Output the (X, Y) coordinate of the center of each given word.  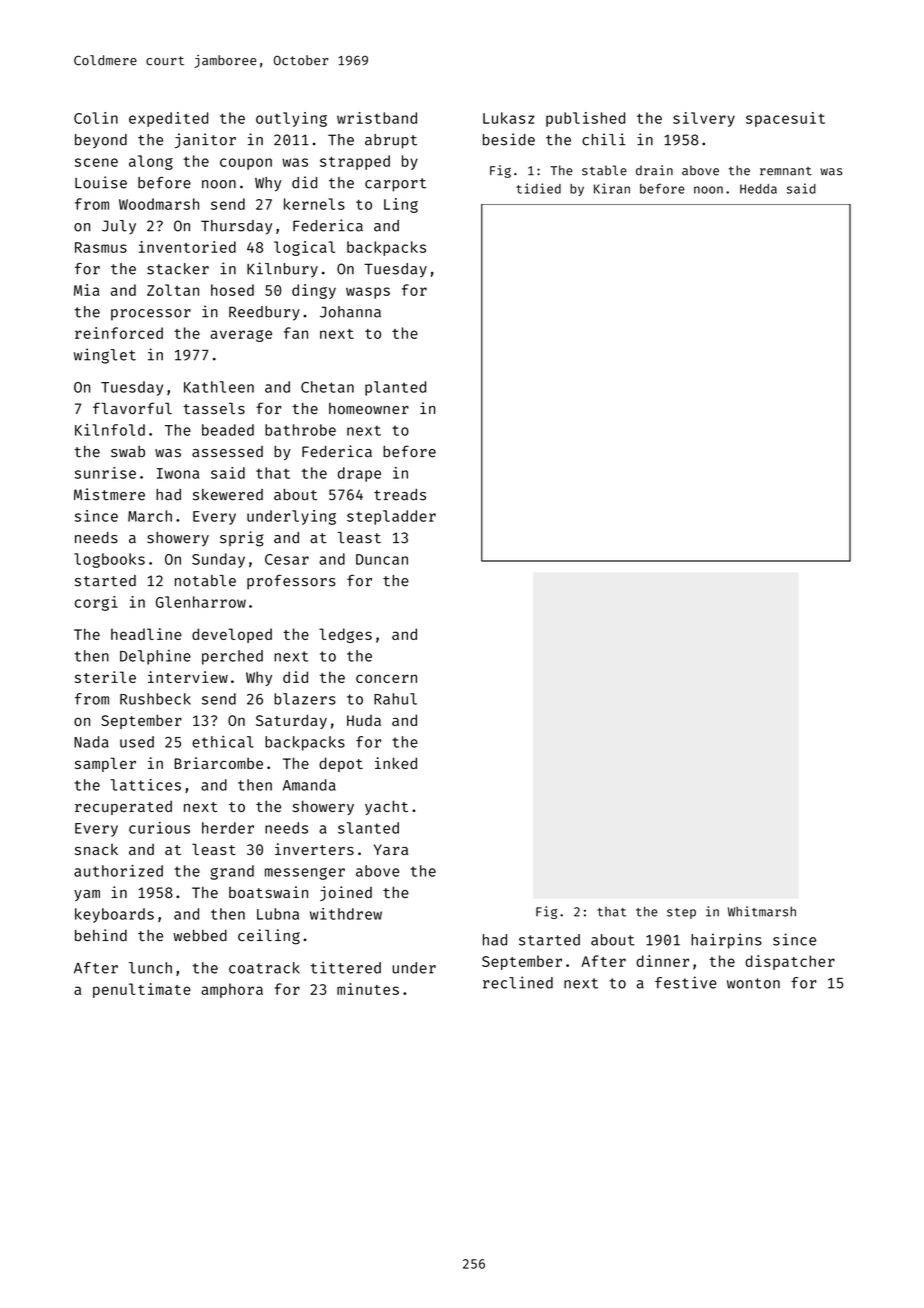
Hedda (758, 189)
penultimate (142, 990)
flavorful (132, 408)
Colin (96, 118)
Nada (91, 742)
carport (395, 185)
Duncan (382, 559)
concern (386, 678)
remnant (786, 171)
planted (395, 388)
